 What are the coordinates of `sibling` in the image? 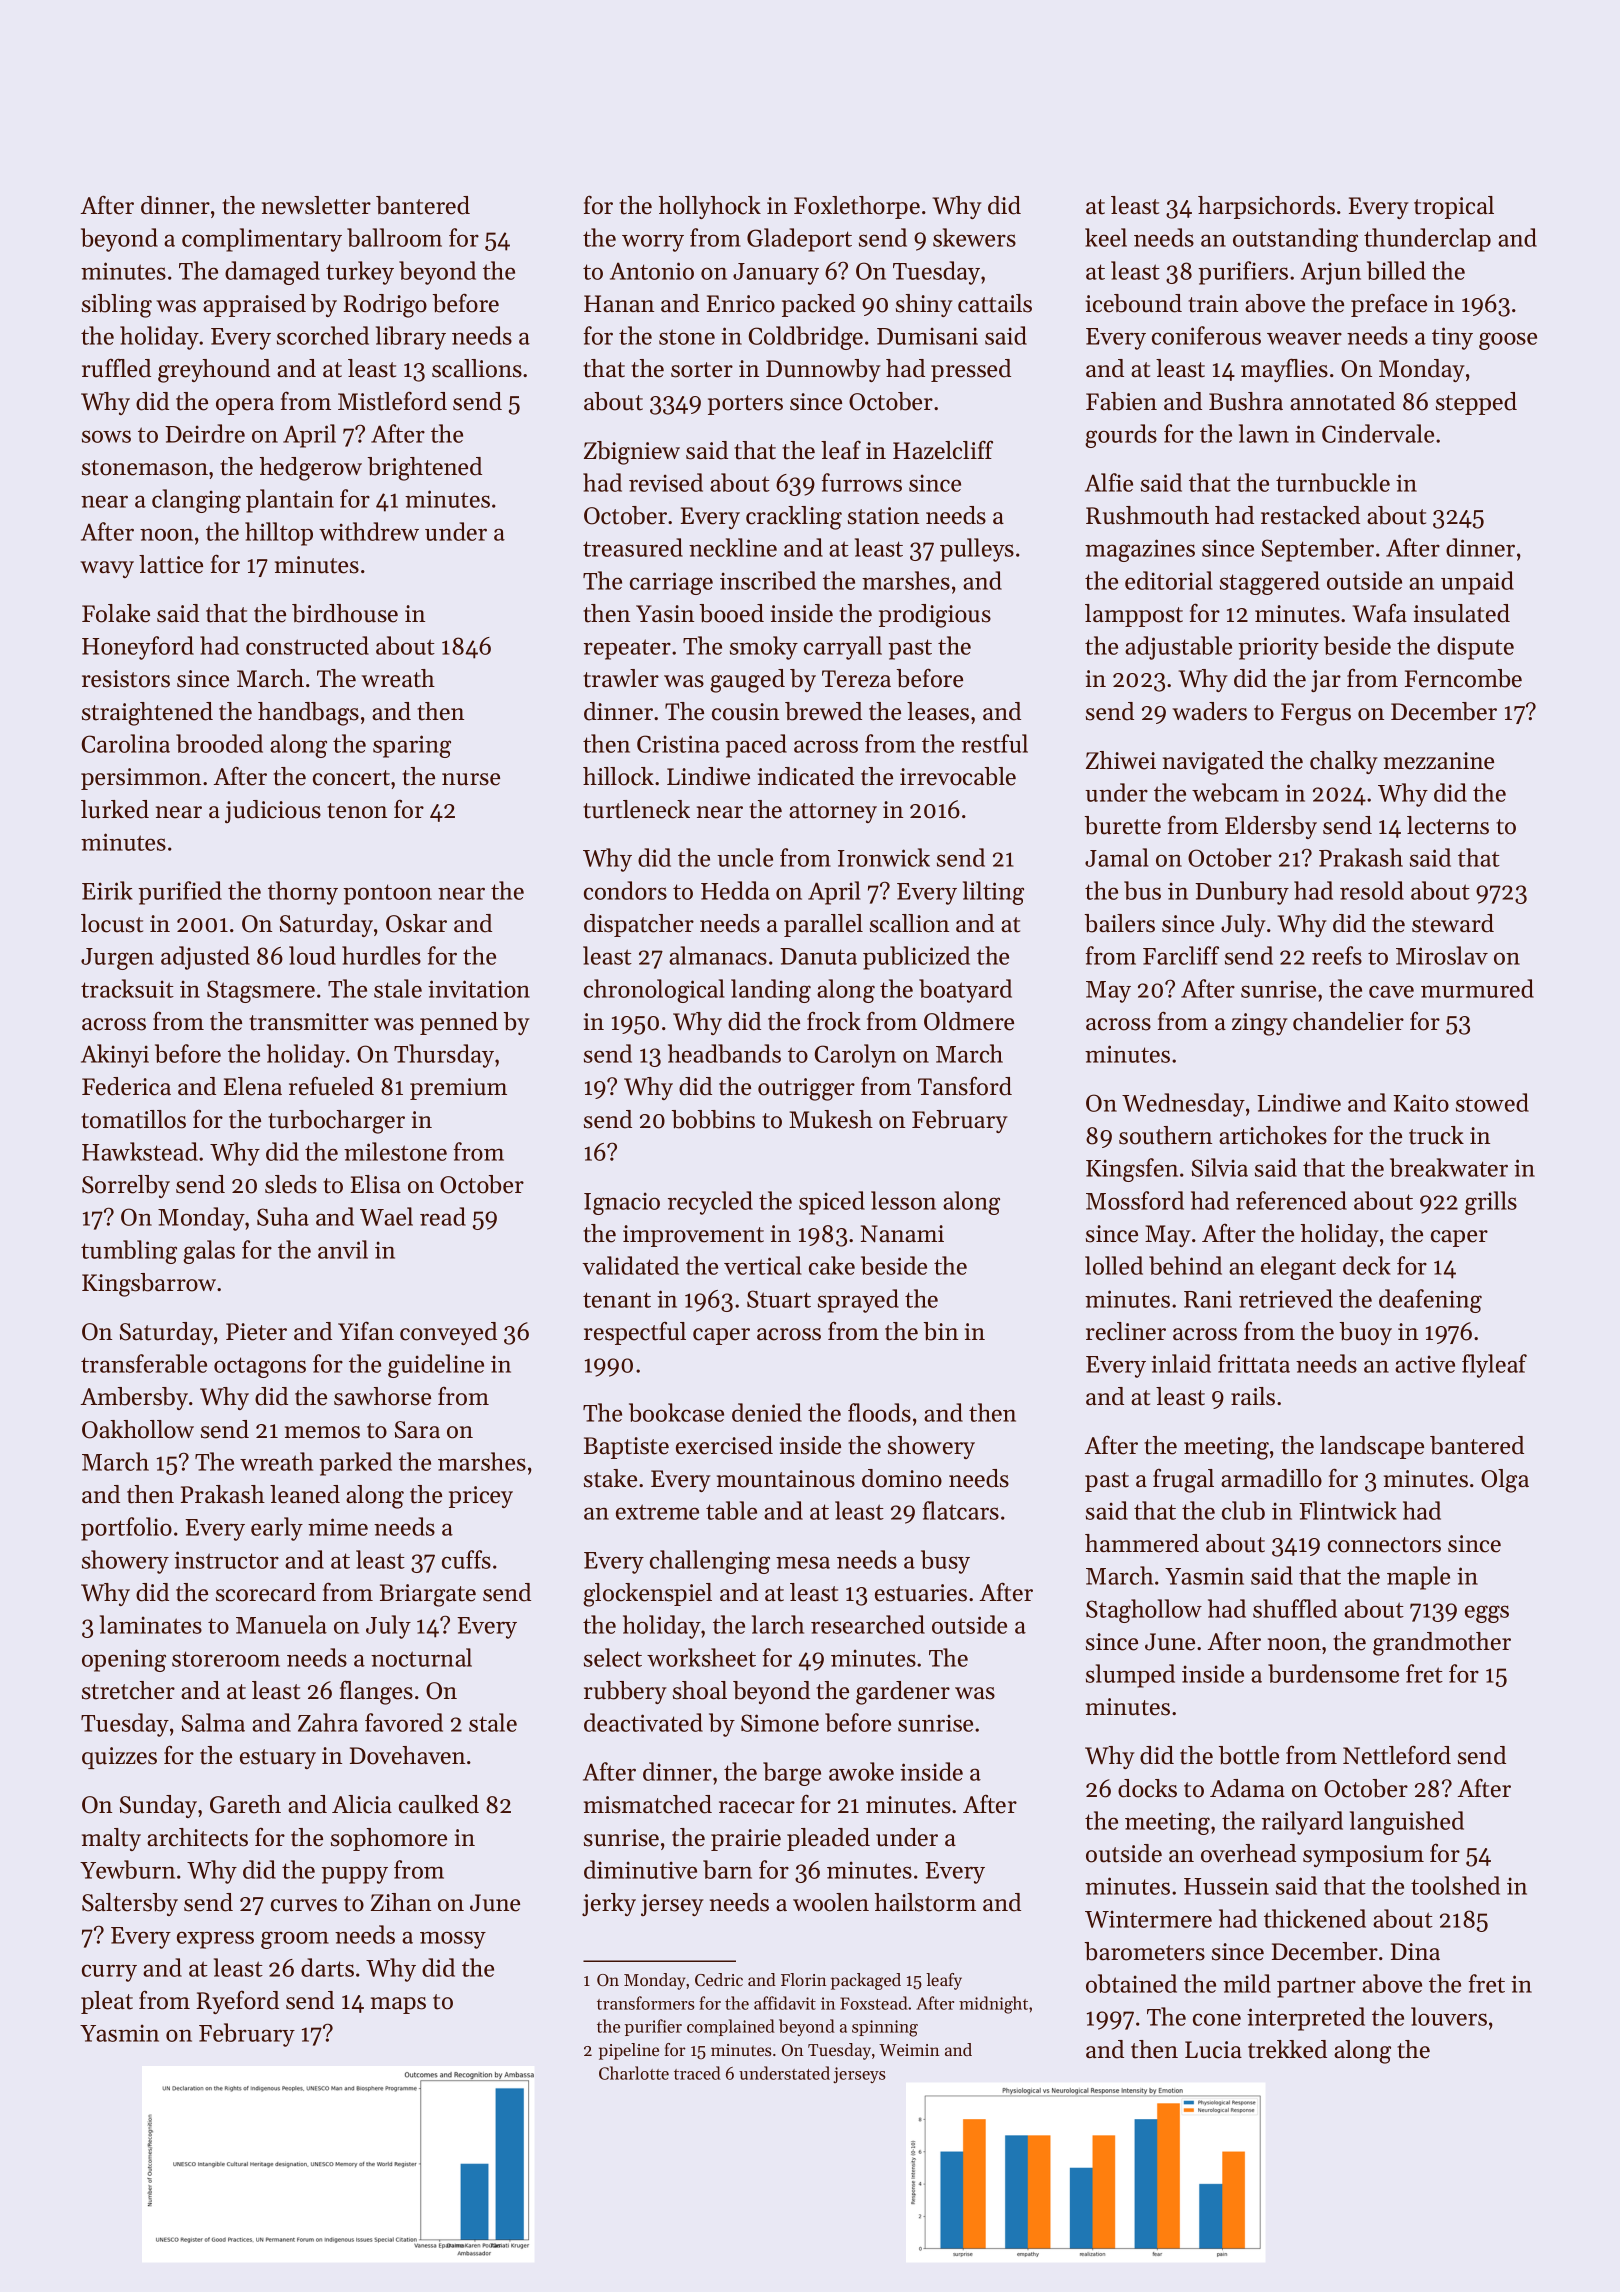 It's located at (117, 306).
